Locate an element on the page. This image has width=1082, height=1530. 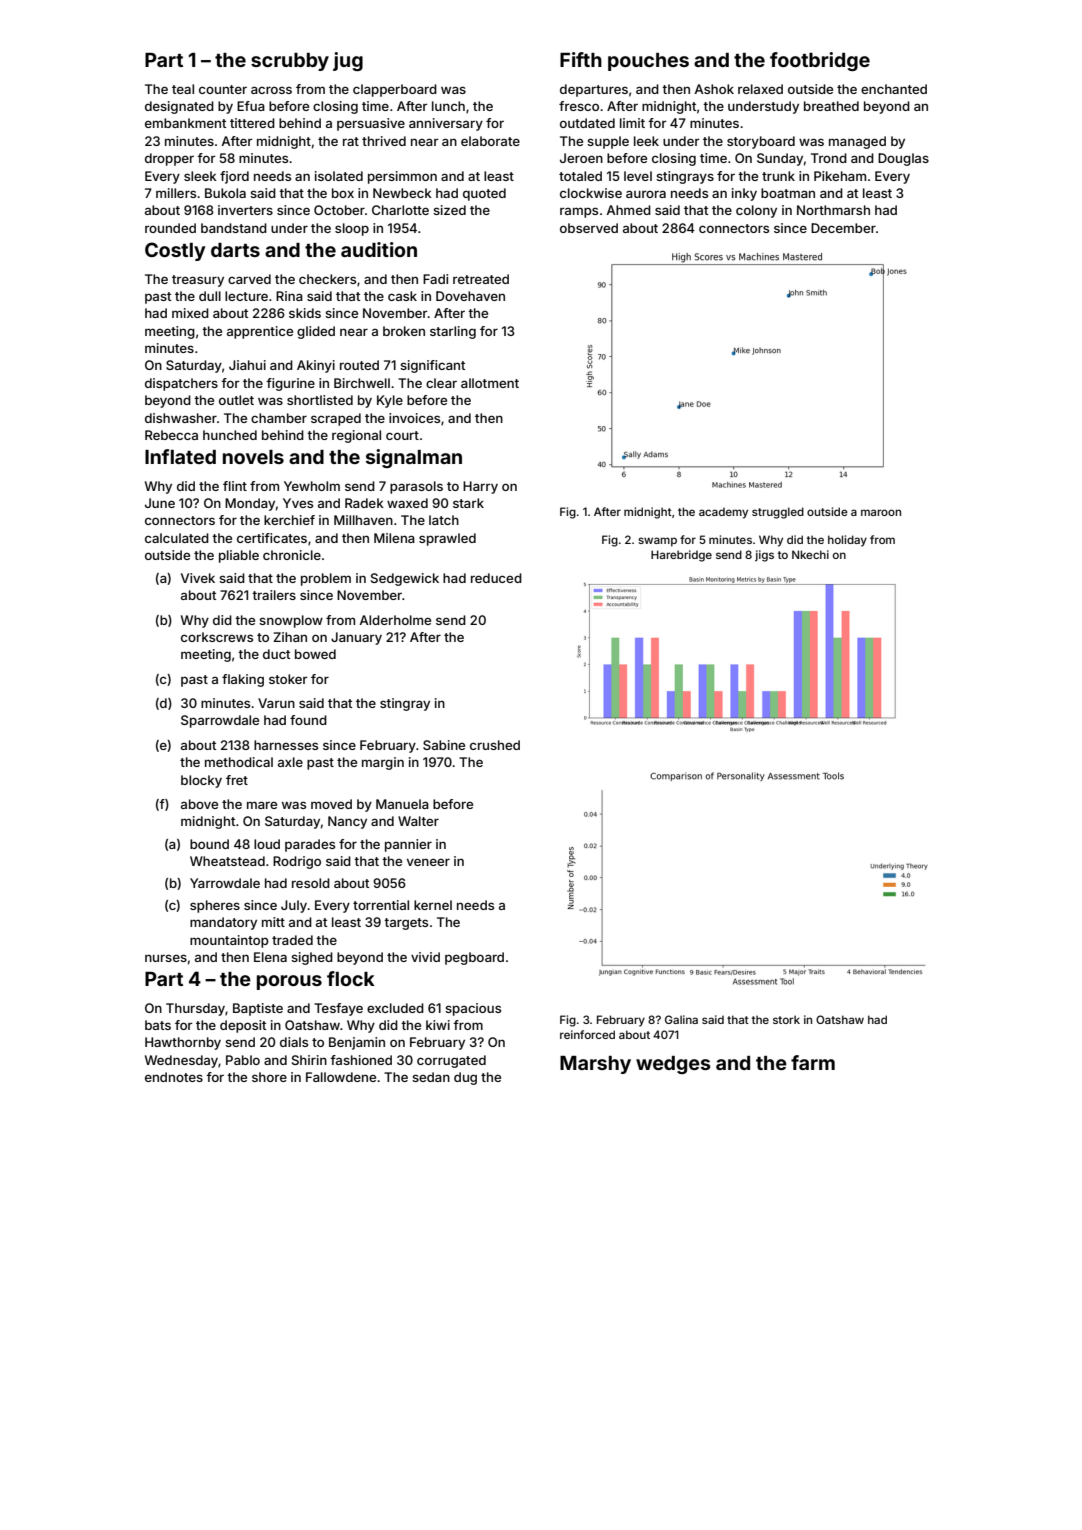
chamber is located at coordinates (279, 418).
